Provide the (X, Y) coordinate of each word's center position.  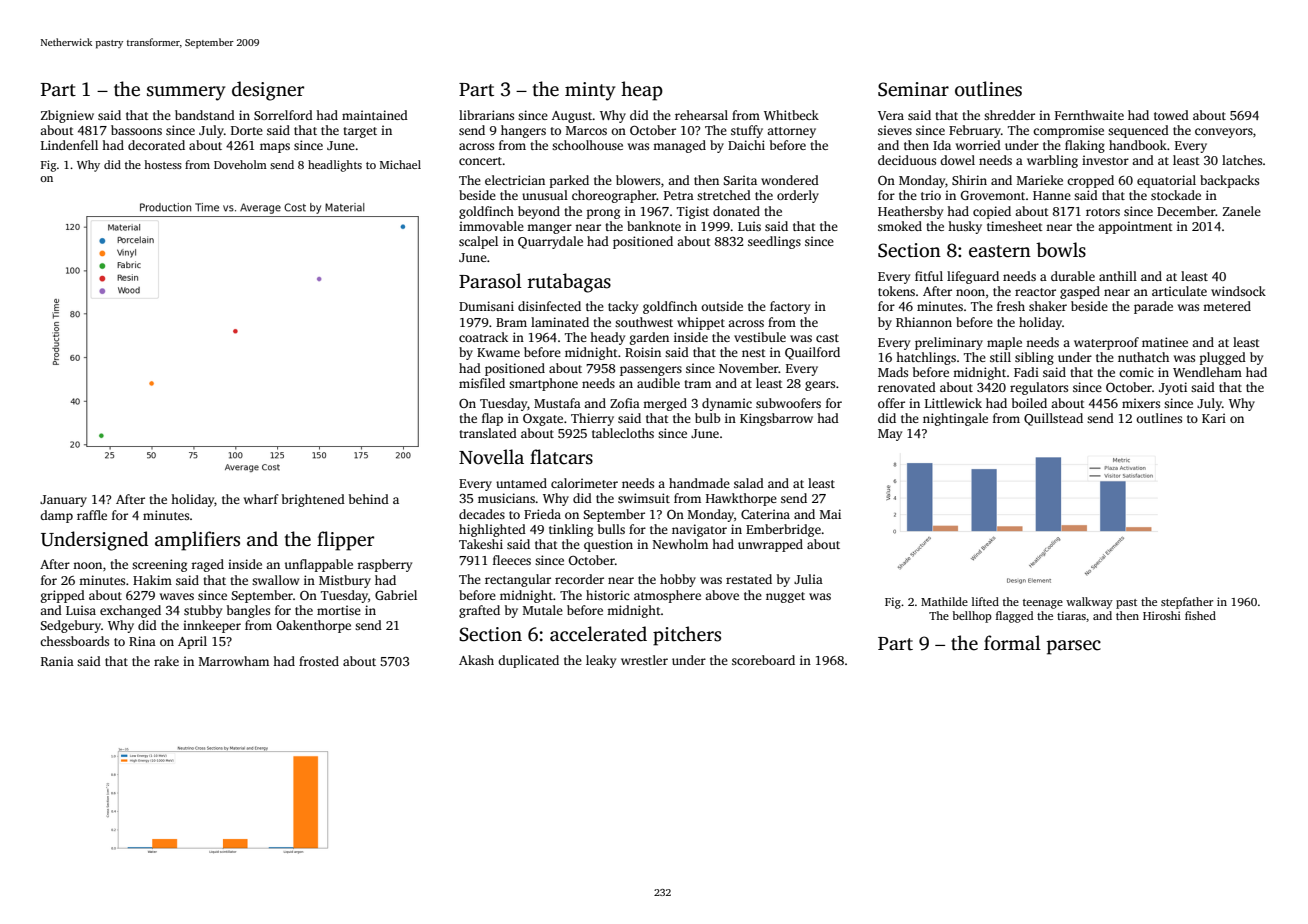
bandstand (205, 115)
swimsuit (644, 498)
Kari (1214, 418)
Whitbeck (791, 115)
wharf (261, 499)
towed (1171, 115)
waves (177, 596)
